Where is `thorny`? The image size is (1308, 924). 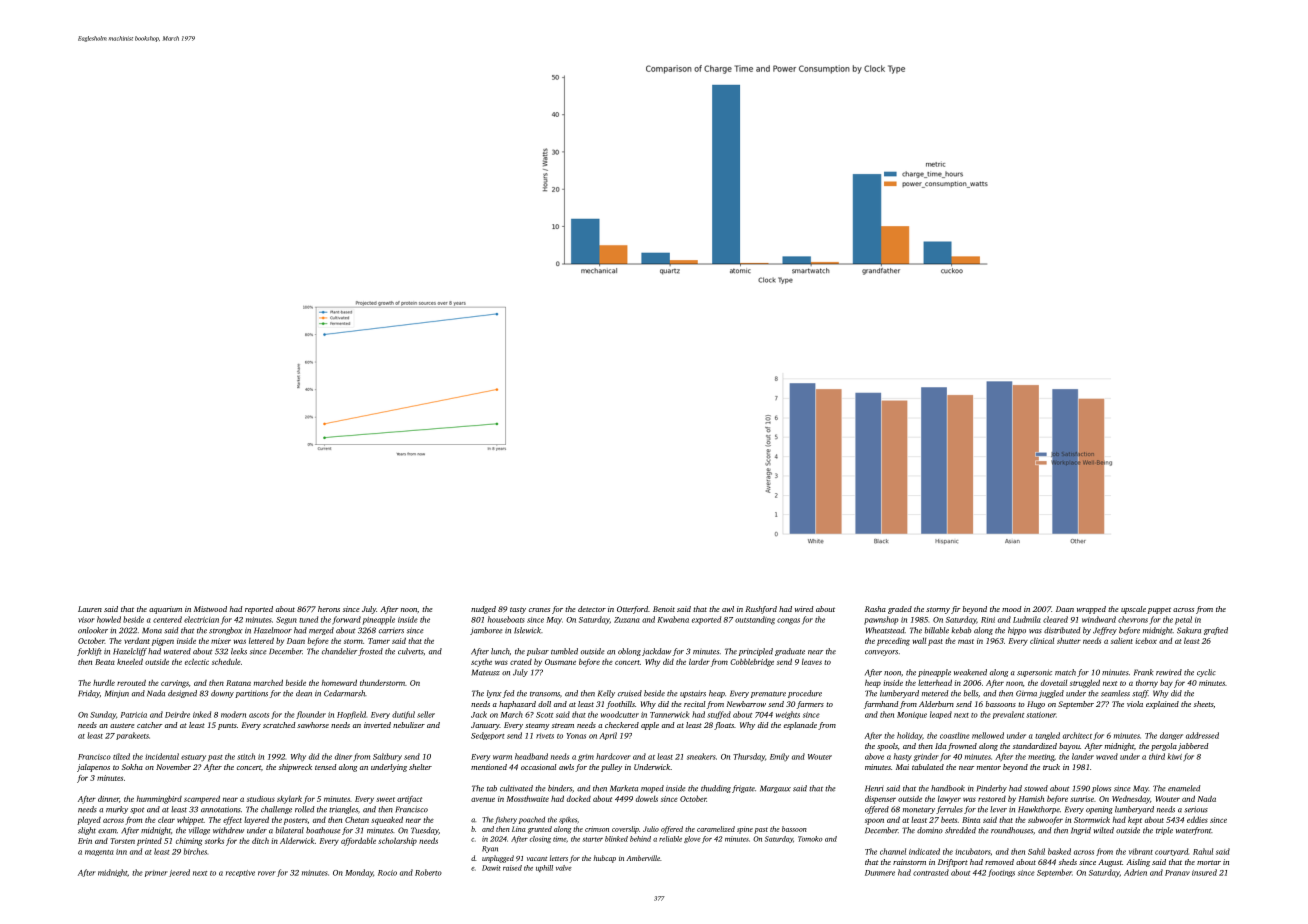 thorny is located at coordinates (1147, 684).
